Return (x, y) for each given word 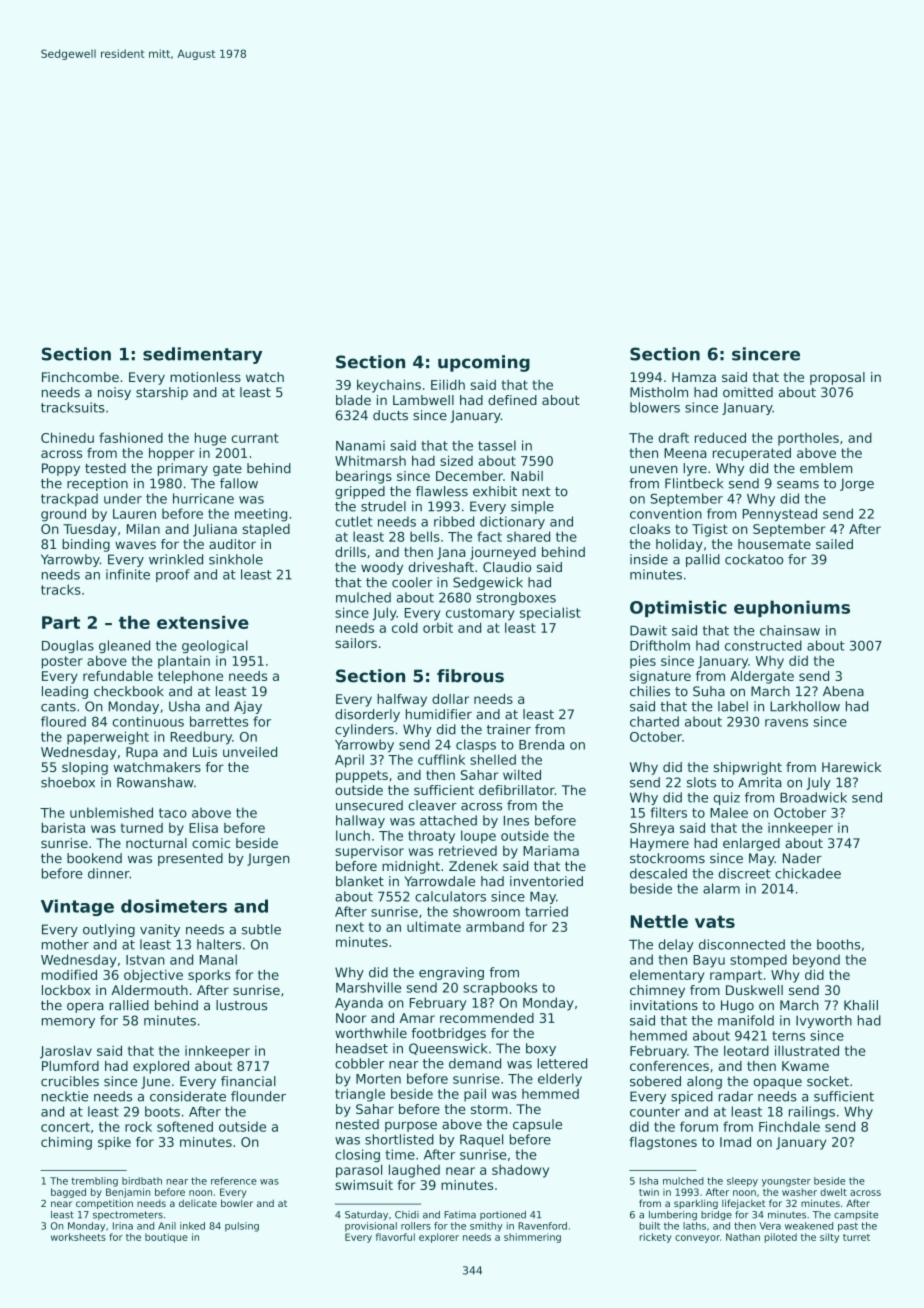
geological (215, 646)
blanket (360, 881)
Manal (218, 959)
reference (234, 1181)
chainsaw (790, 630)
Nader (802, 858)
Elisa (203, 827)
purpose (411, 1127)
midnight (411, 867)
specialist (550, 614)
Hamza (694, 377)
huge (210, 439)
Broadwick (813, 797)
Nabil (527, 476)
